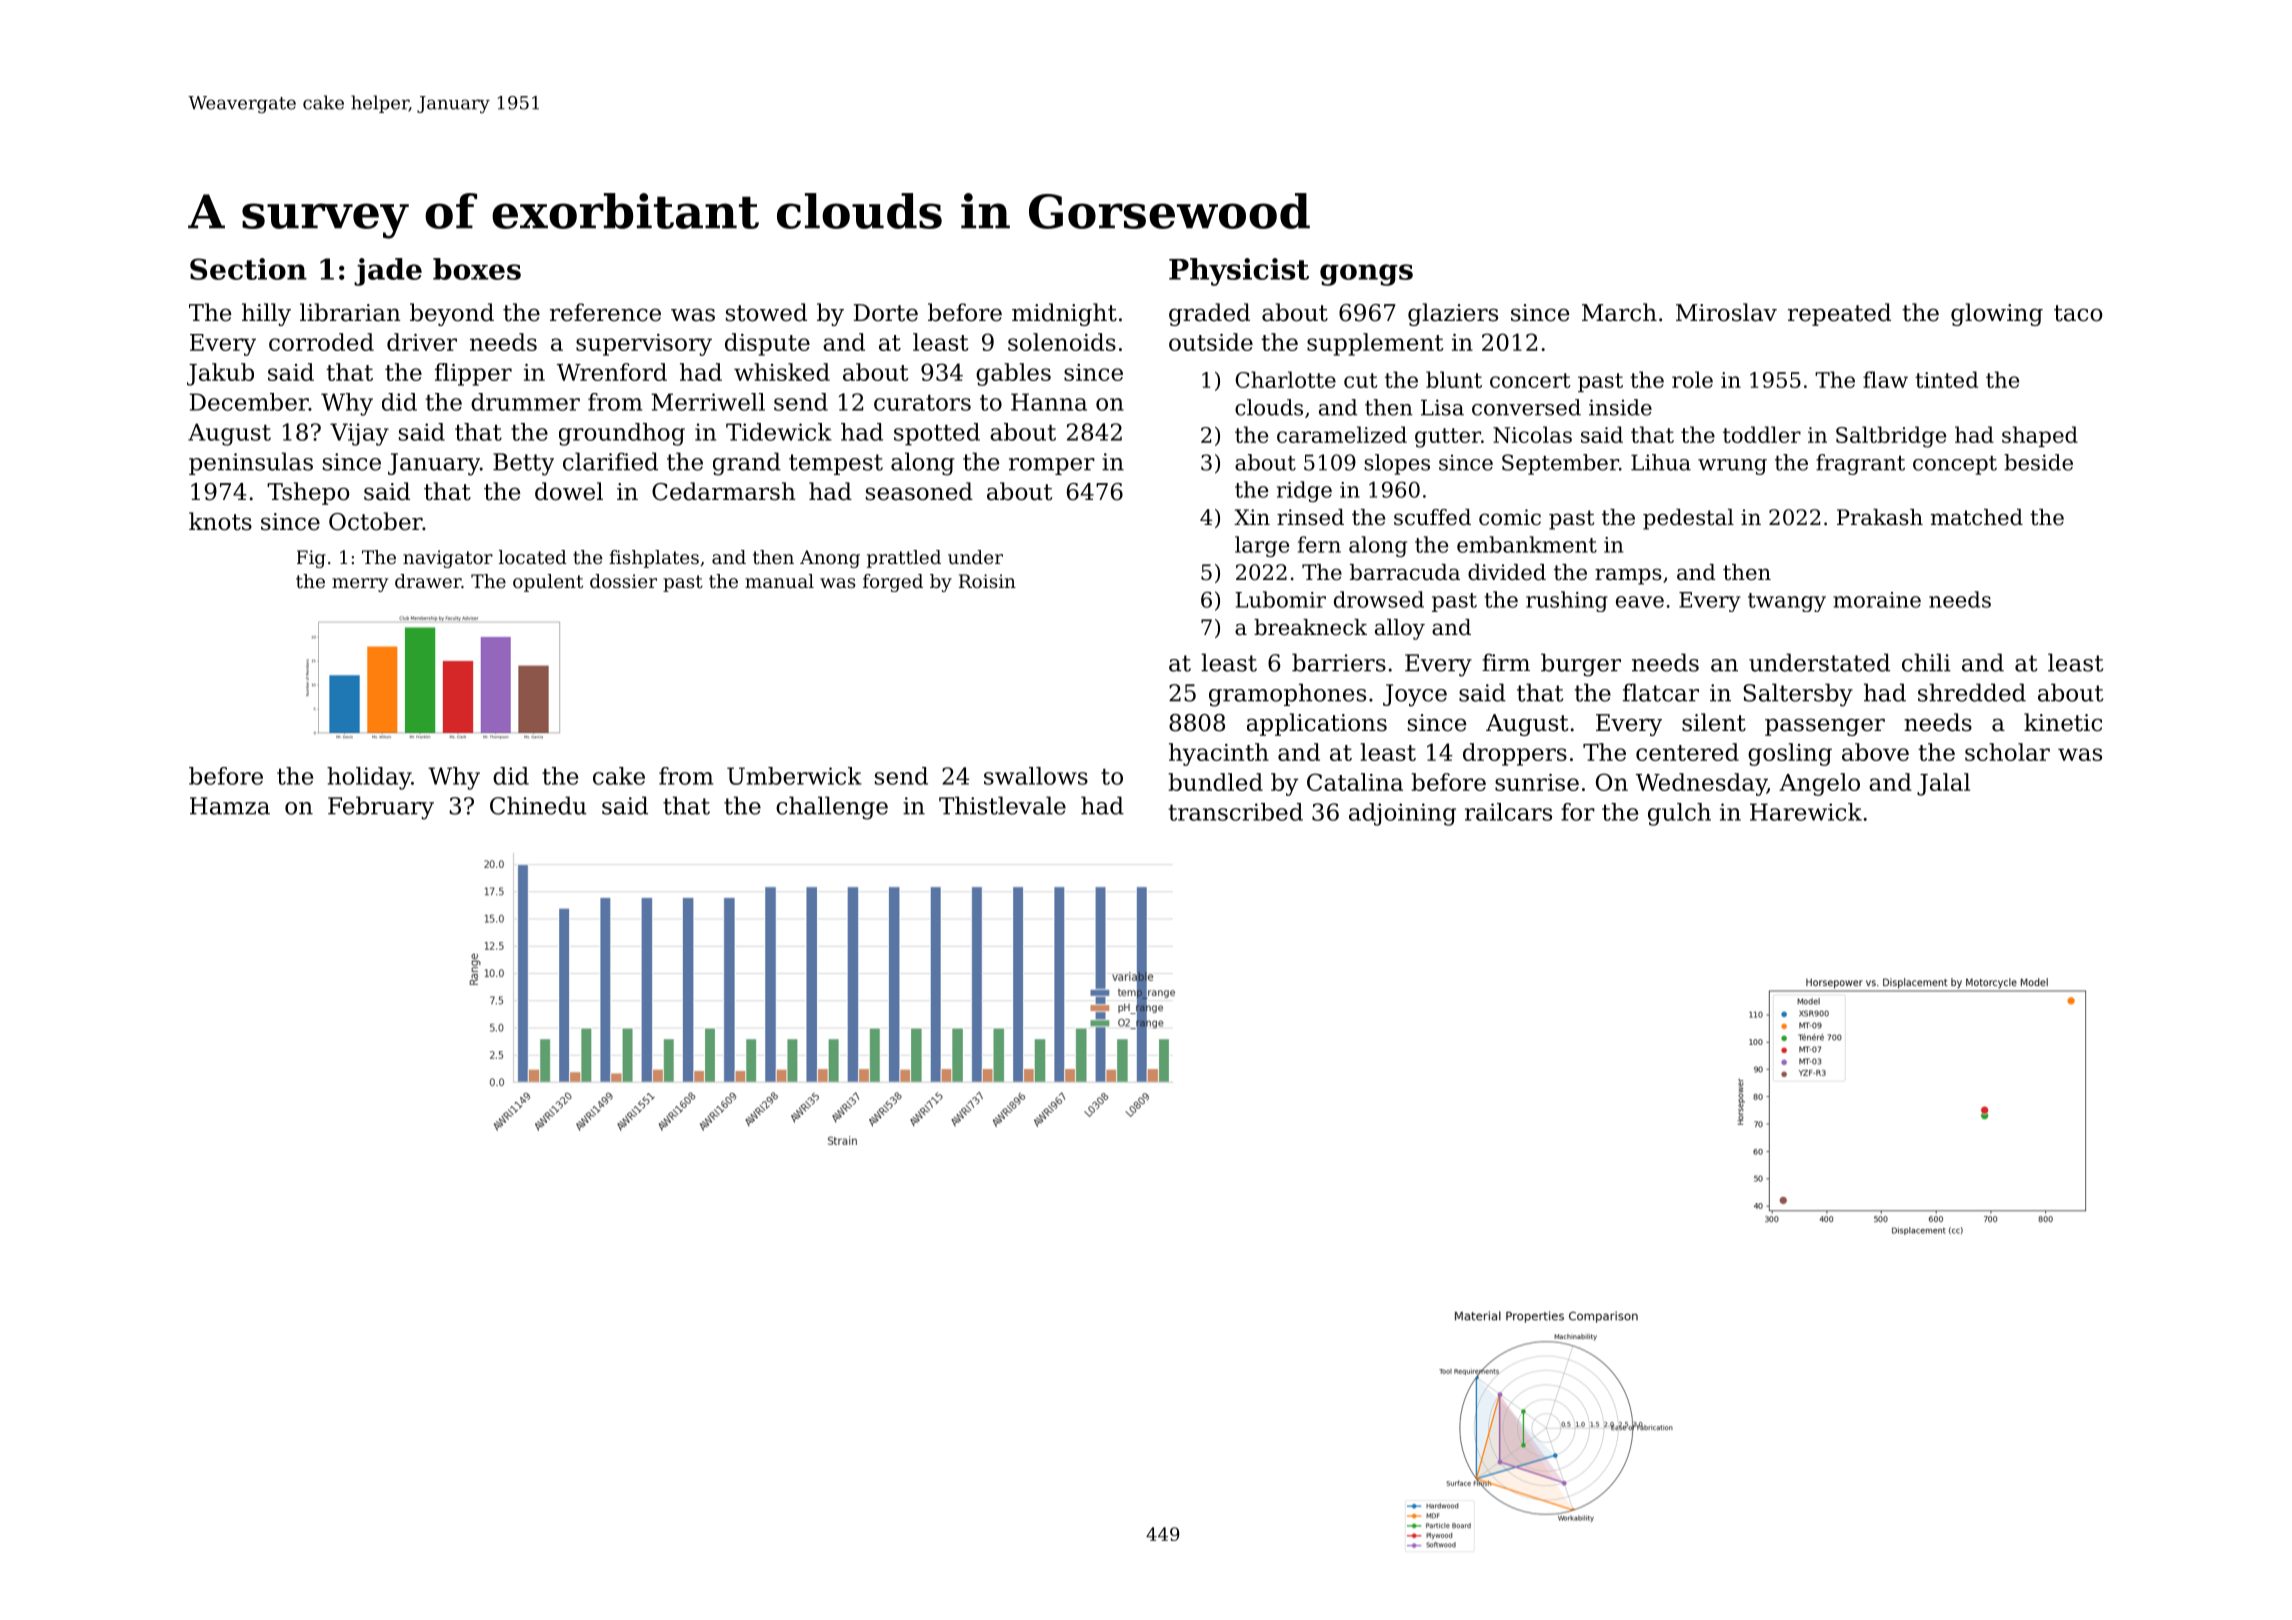 The width and height of the document is (2292, 1620). I want to click on merry, so click(360, 585).
